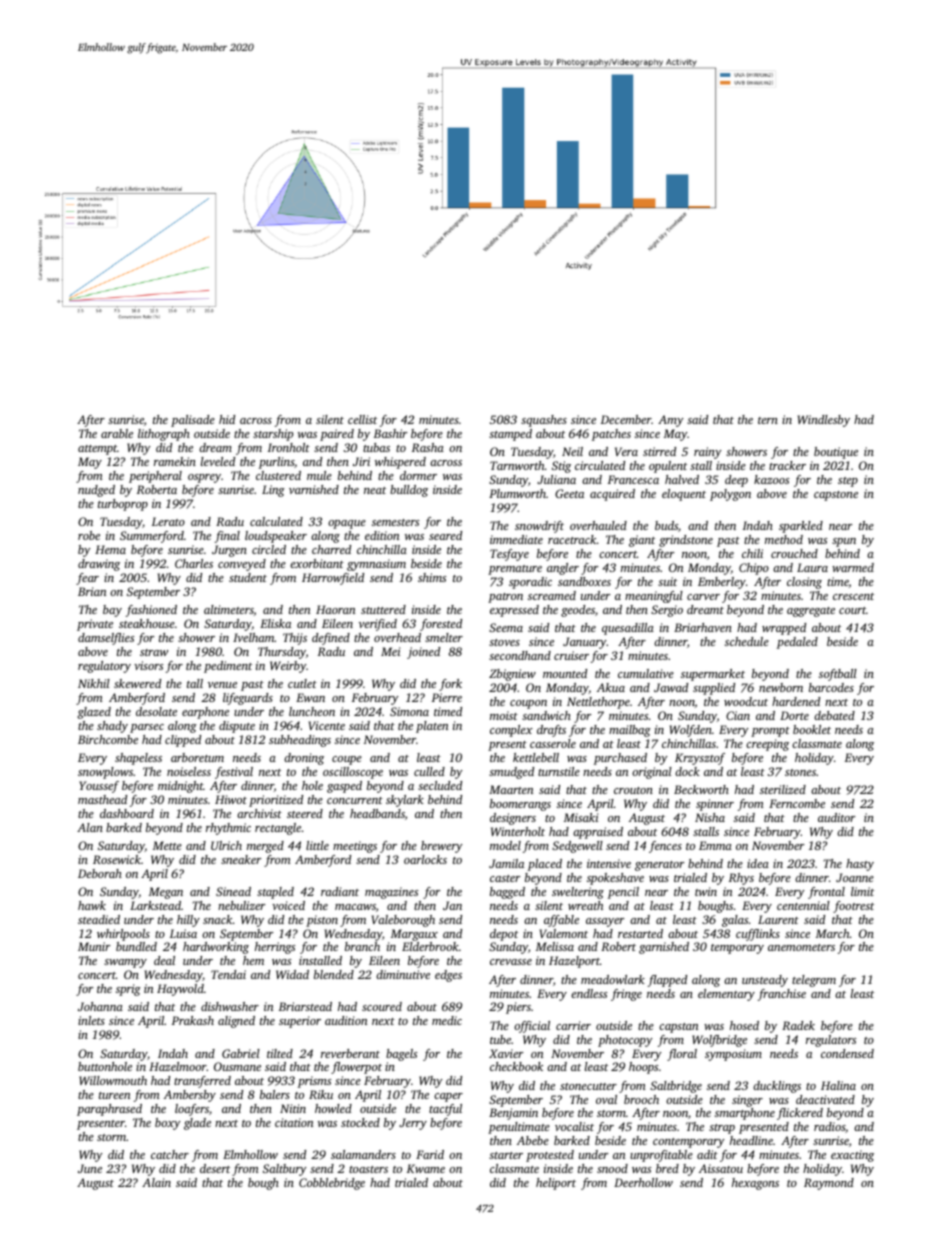  Describe the element at coordinates (516, 1066) in the document. I see `checkbook` at that location.
